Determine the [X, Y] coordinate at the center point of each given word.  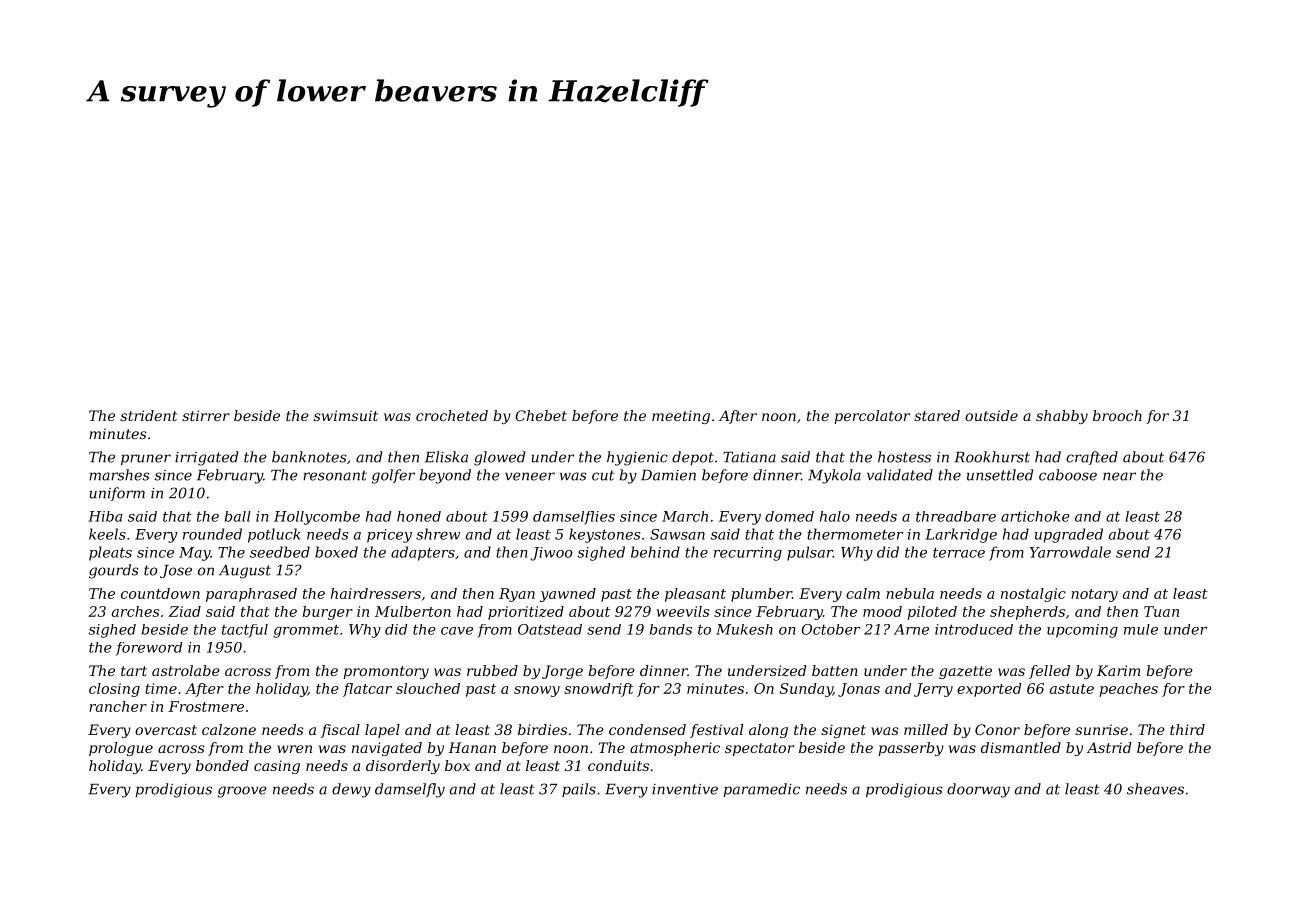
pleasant [695, 595]
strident [148, 415]
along [768, 731]
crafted [1092, 458]
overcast [166, 730]
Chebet [541, 415]
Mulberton [413, 611]
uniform [117, 494]
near [1119, 476]
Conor [997, 729]
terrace [959, 552]
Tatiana [749, 457]
